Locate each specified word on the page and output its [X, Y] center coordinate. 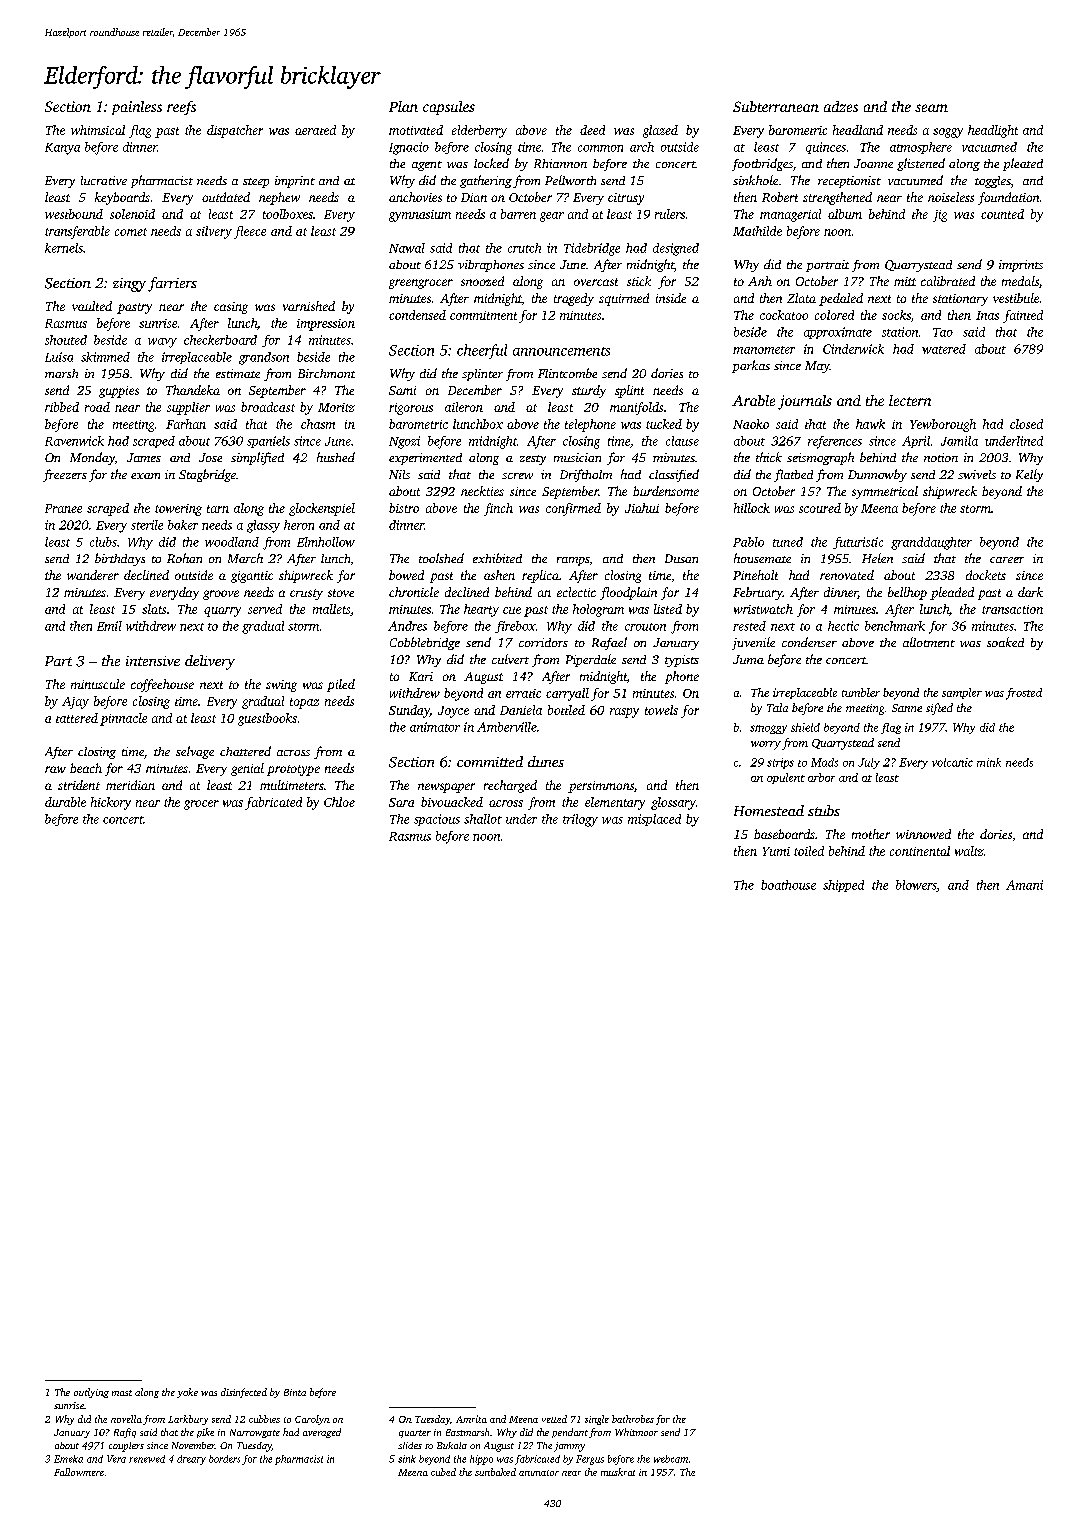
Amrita [471, 1419]
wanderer [93, 575]
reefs [181, 108]
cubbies [264, 1419]
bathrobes [633, 1419]
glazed [660, 131]
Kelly [1029, 475]
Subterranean [776, 106]
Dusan [681, 558]
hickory [111, 803]
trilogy [580, 820]
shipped [843, 886]
